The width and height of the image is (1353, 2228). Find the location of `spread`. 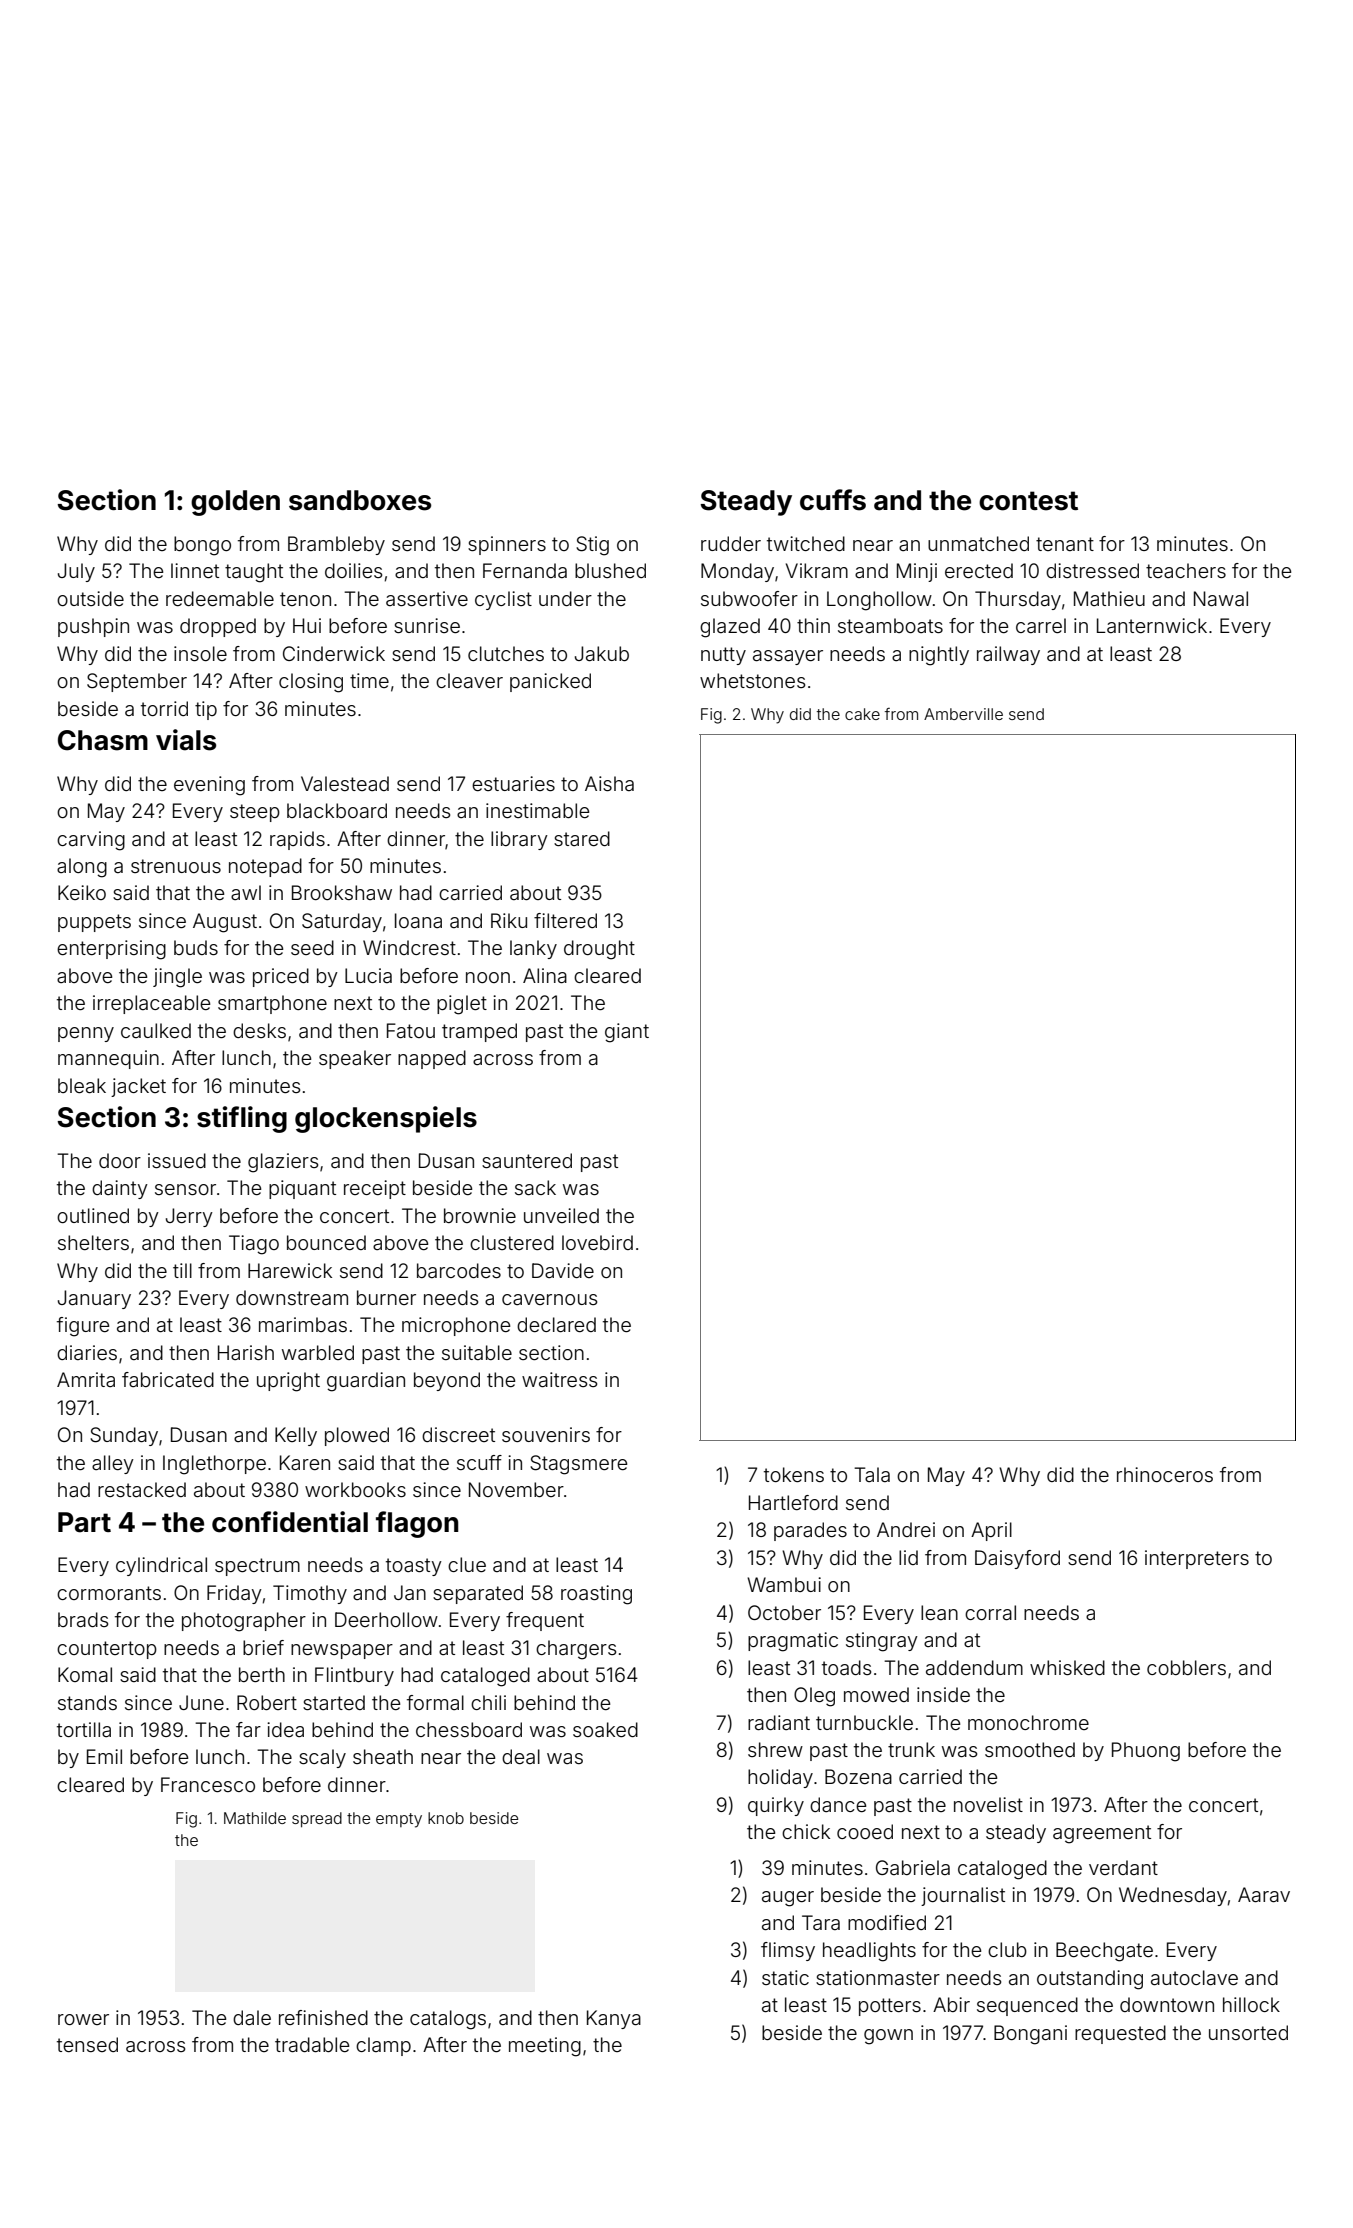

spread is located at coordinates (317, 1819).
